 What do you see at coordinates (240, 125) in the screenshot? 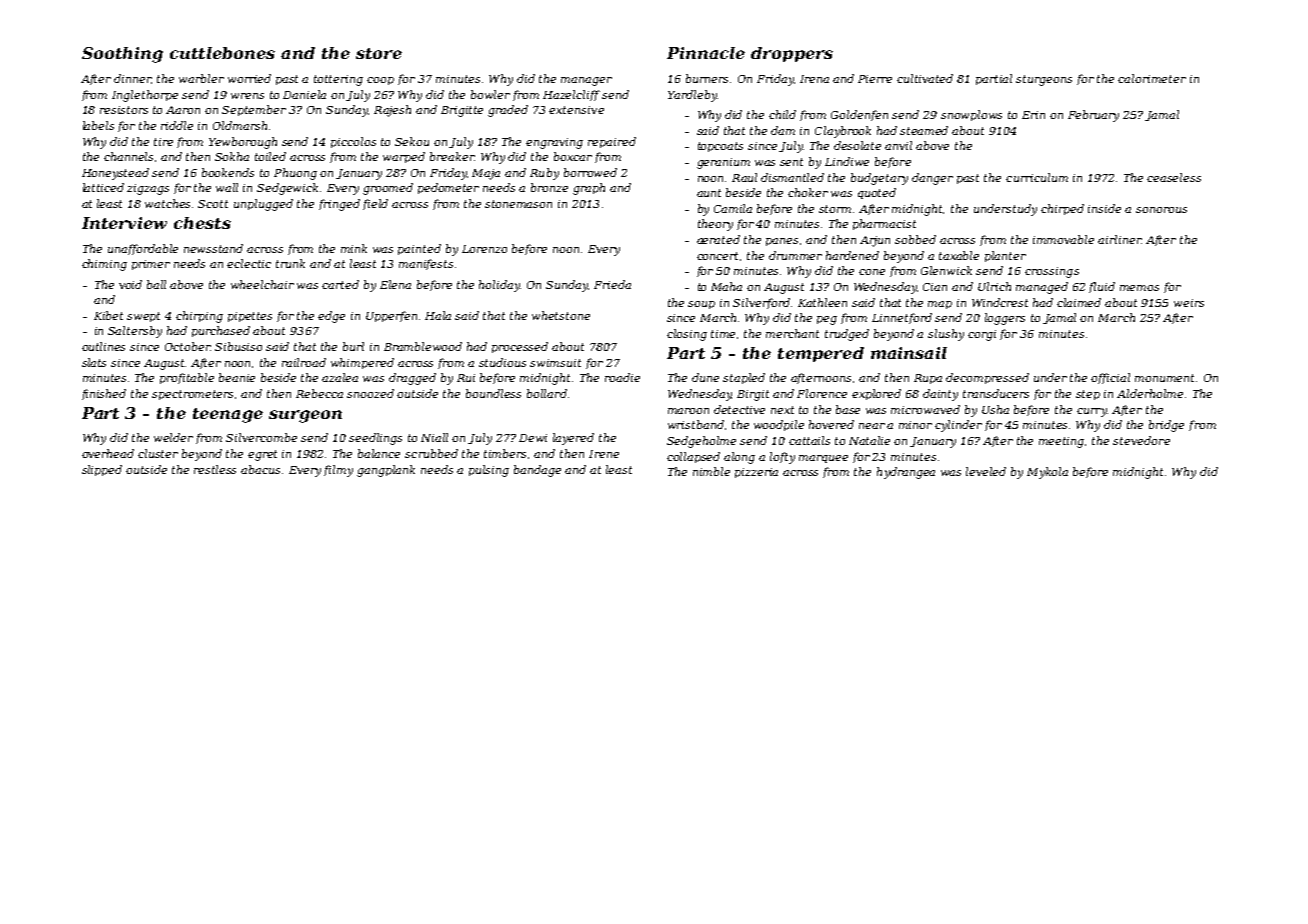
I see `Oldmarsh` at bounding box center [240, 125].
